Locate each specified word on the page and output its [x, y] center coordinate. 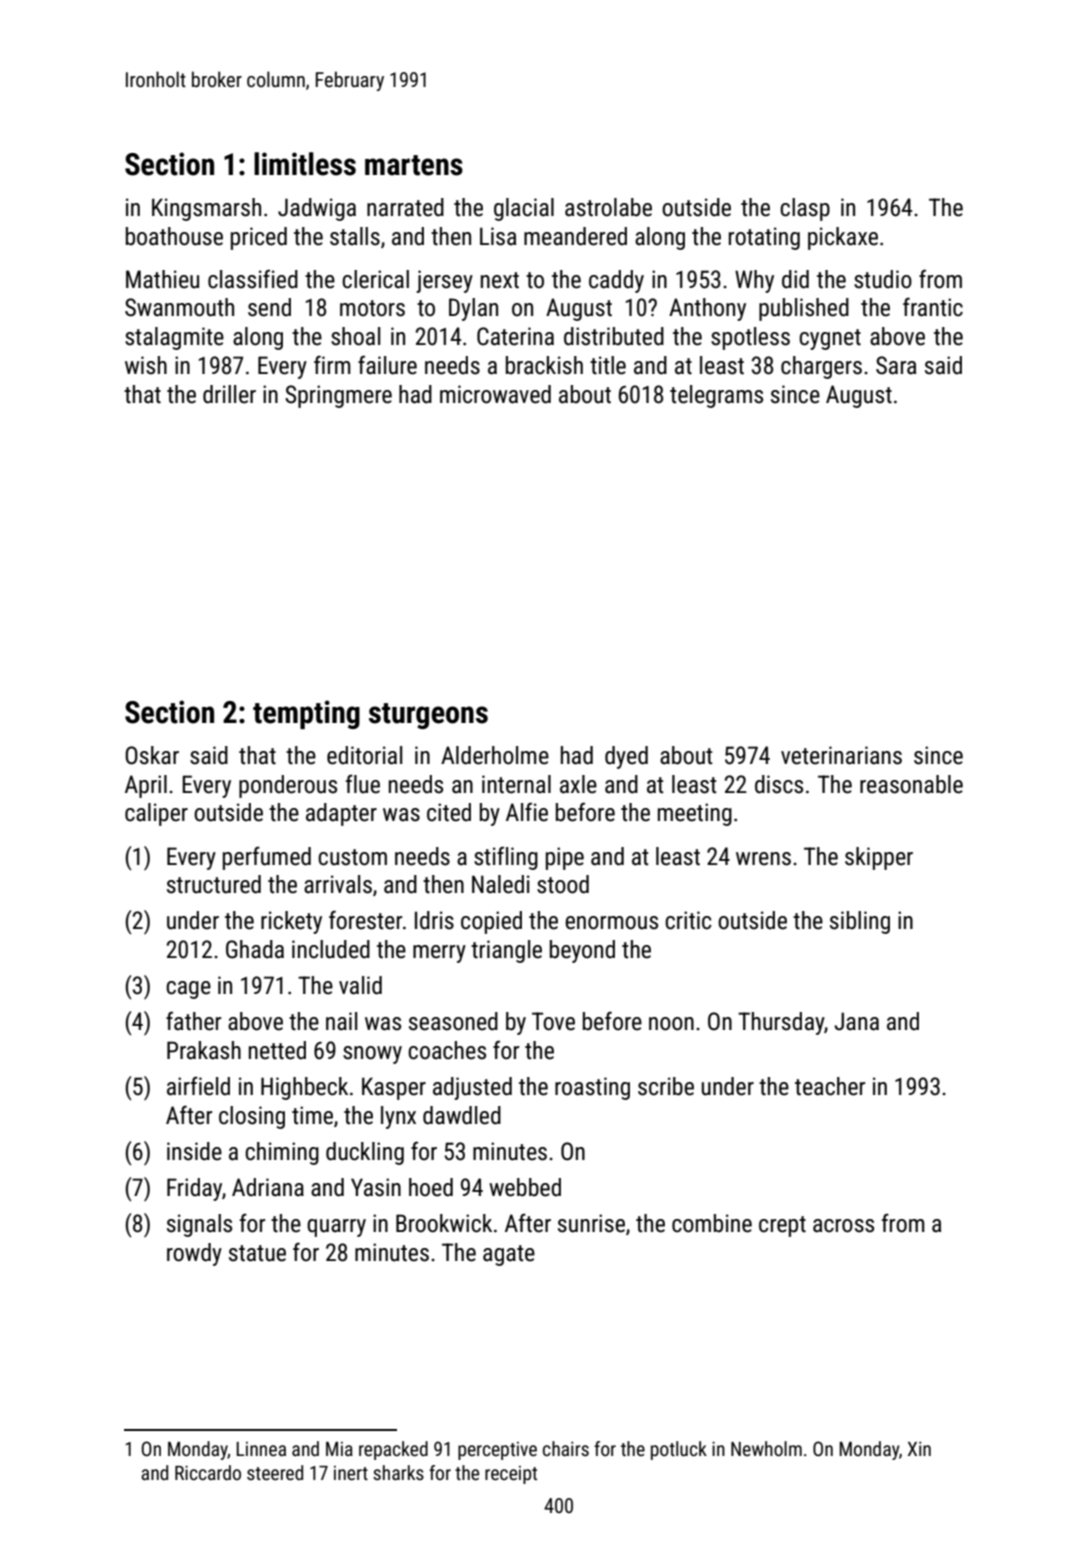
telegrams [716, 396]
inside [194, 1151]
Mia [339, 1448]
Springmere [338, 396]
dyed [626, 757]
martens [414, 165]
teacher [830, 1086]
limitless [305, 164]
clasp [805, 209]
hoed [431, 1187]
